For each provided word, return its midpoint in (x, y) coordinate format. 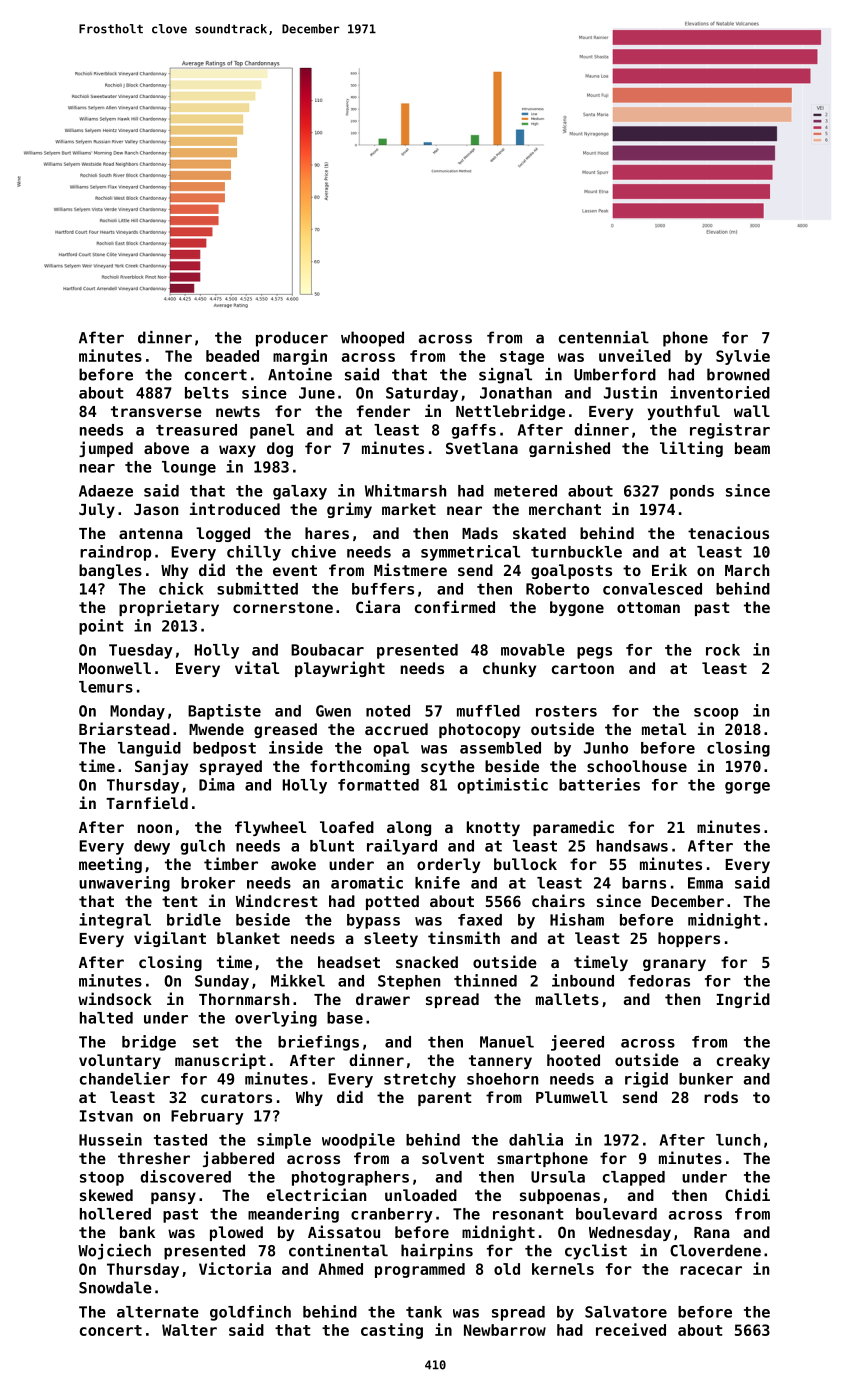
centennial (604, 337)
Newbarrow (505, 1330)
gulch (203, 847)
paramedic (573, 828)
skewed (106, 1195)
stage (522, 358)
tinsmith (464, 937)
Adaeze (106, 491)
